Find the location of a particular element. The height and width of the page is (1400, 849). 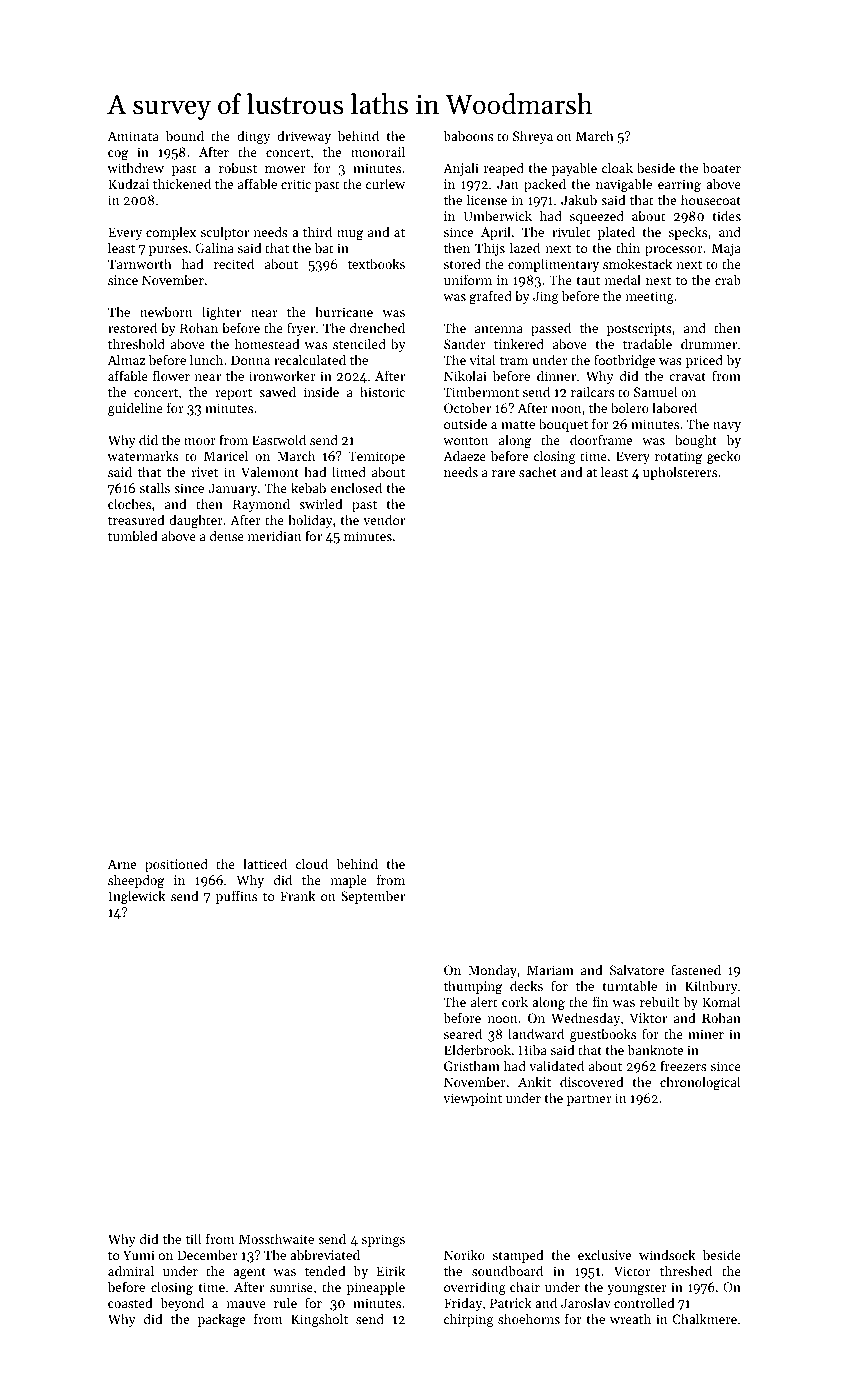

dense is located at coordinates (227, 535).
